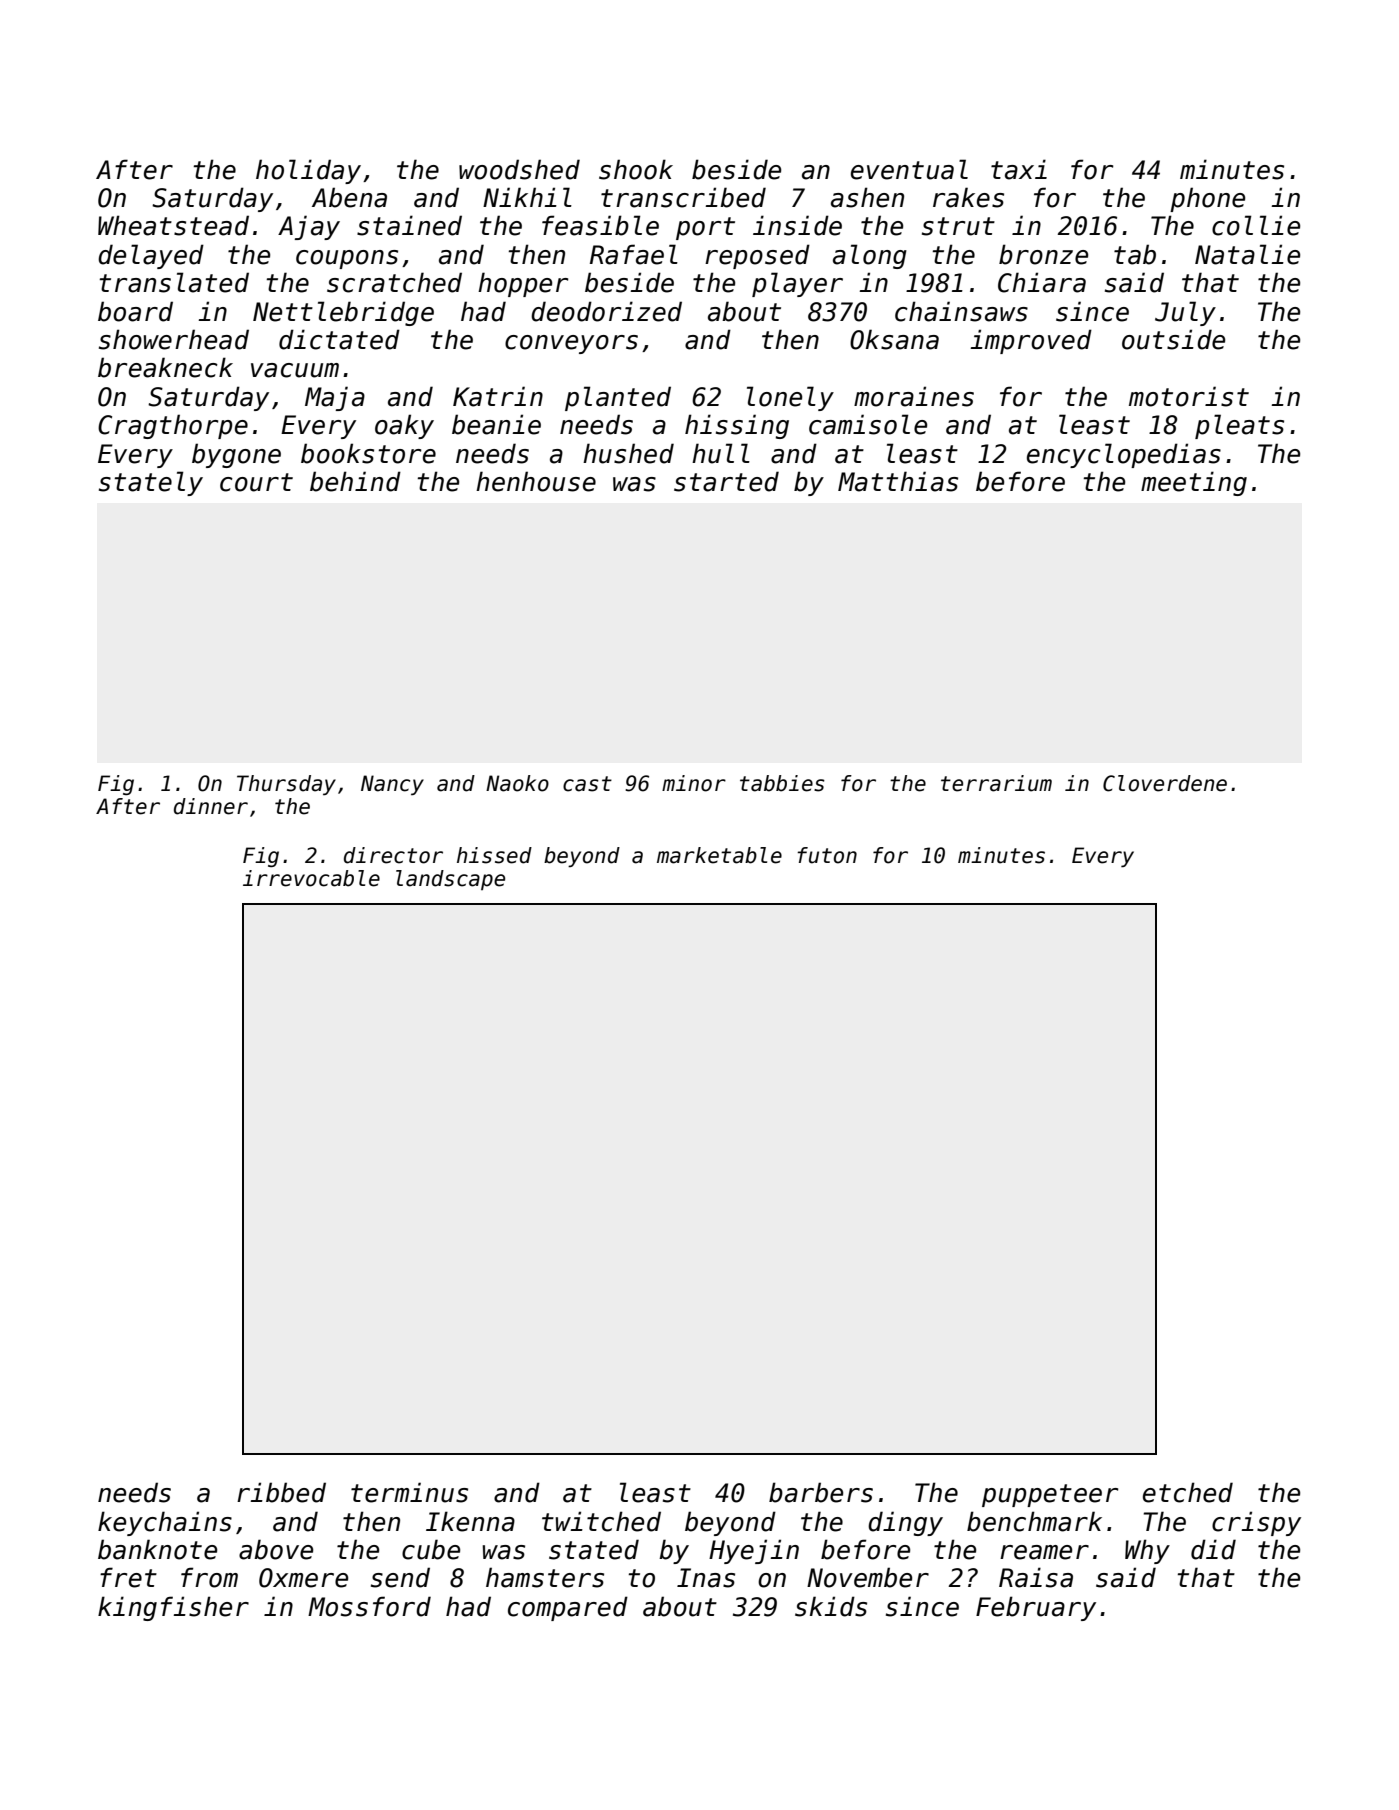  I want to click on Mossford, so click(369, 1606).
